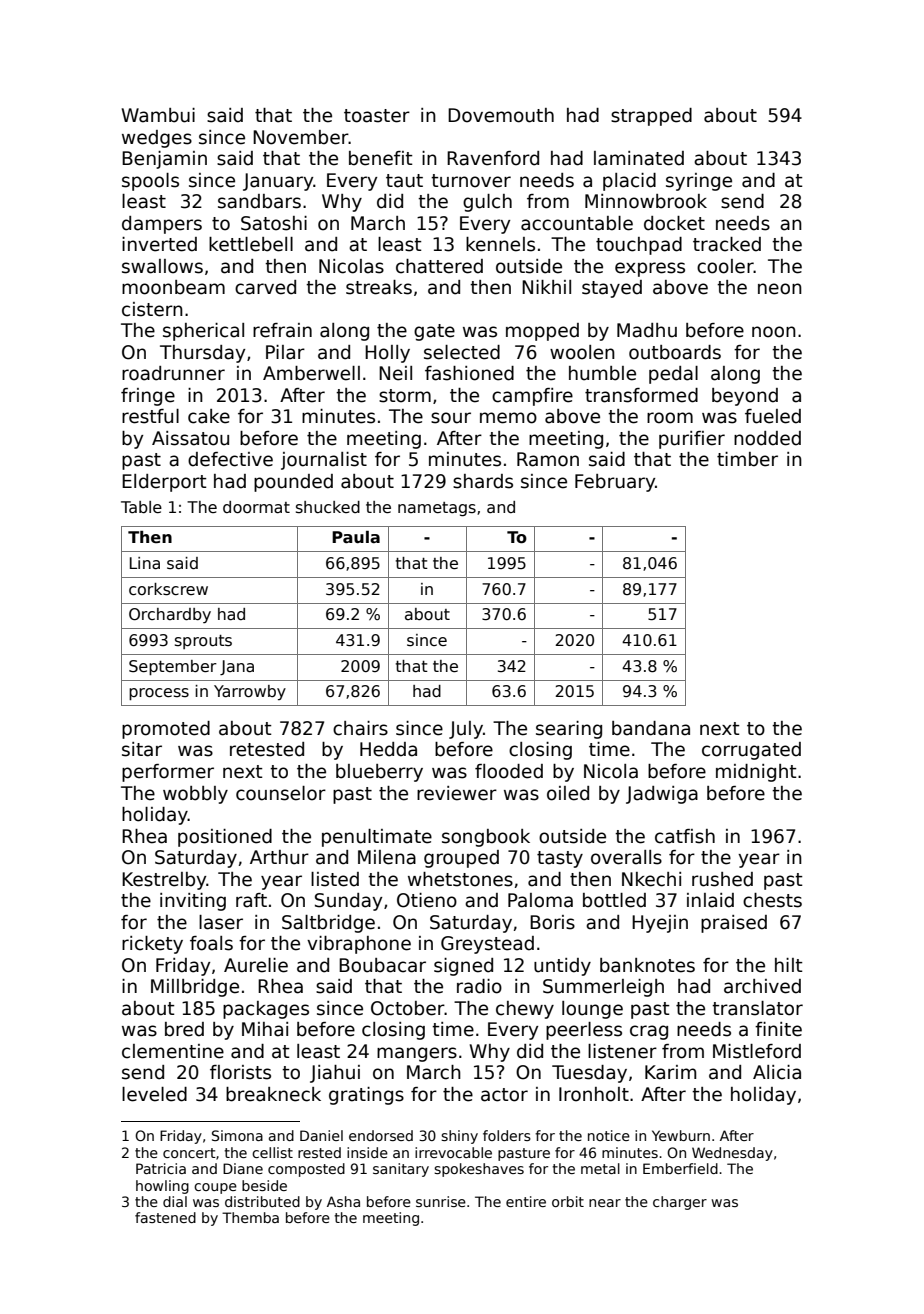 This screenshot has height=1314, width=924. What do you see at coordinates (165, 1217) in the screenshot?
I see `fastened` at bounding box center [165, 1217].
